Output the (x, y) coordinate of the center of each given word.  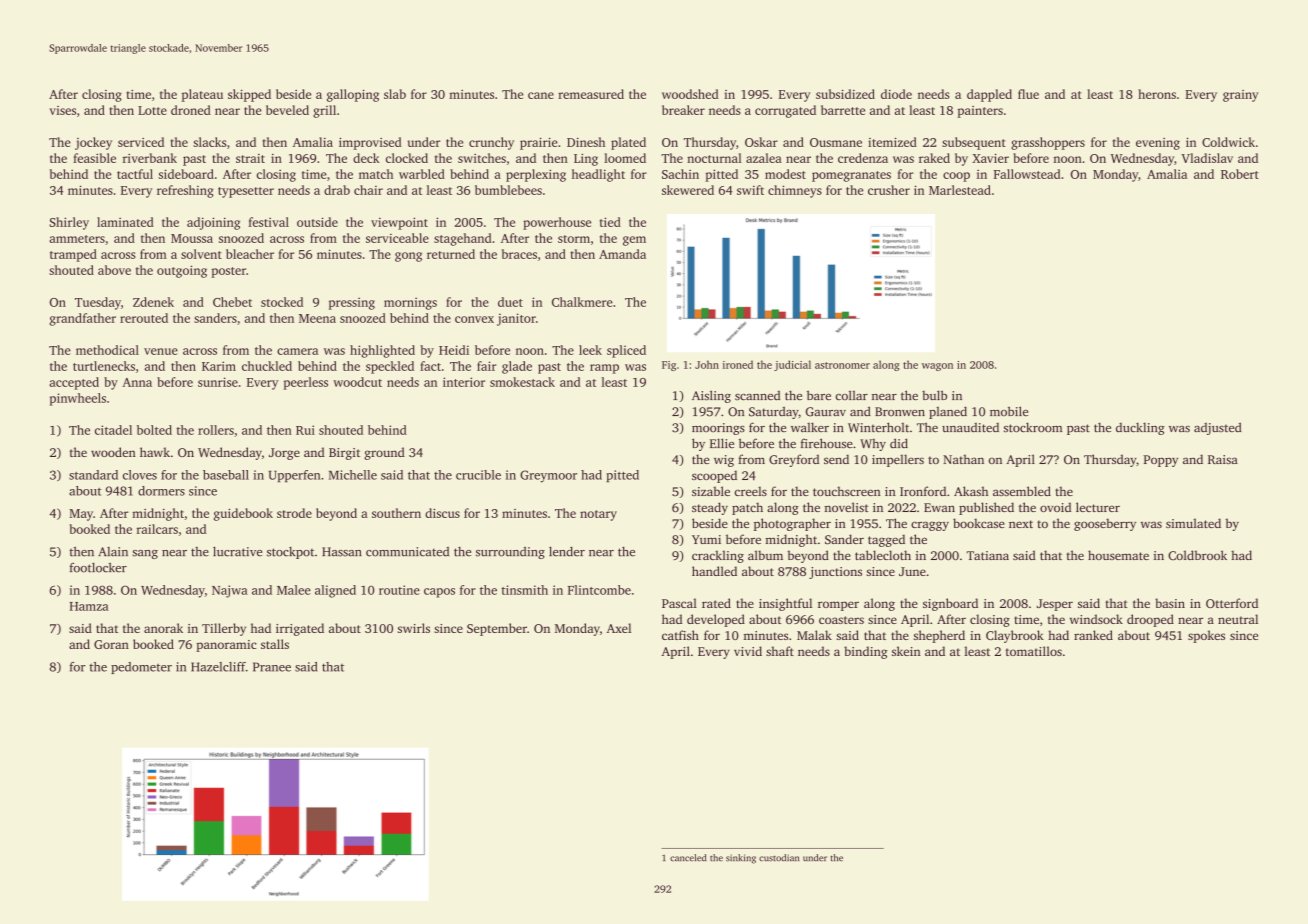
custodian (779, 858)
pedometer (141, 668)
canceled (688, 858)
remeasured (591, 94)
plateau (202, 95)
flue (1028, 94)
